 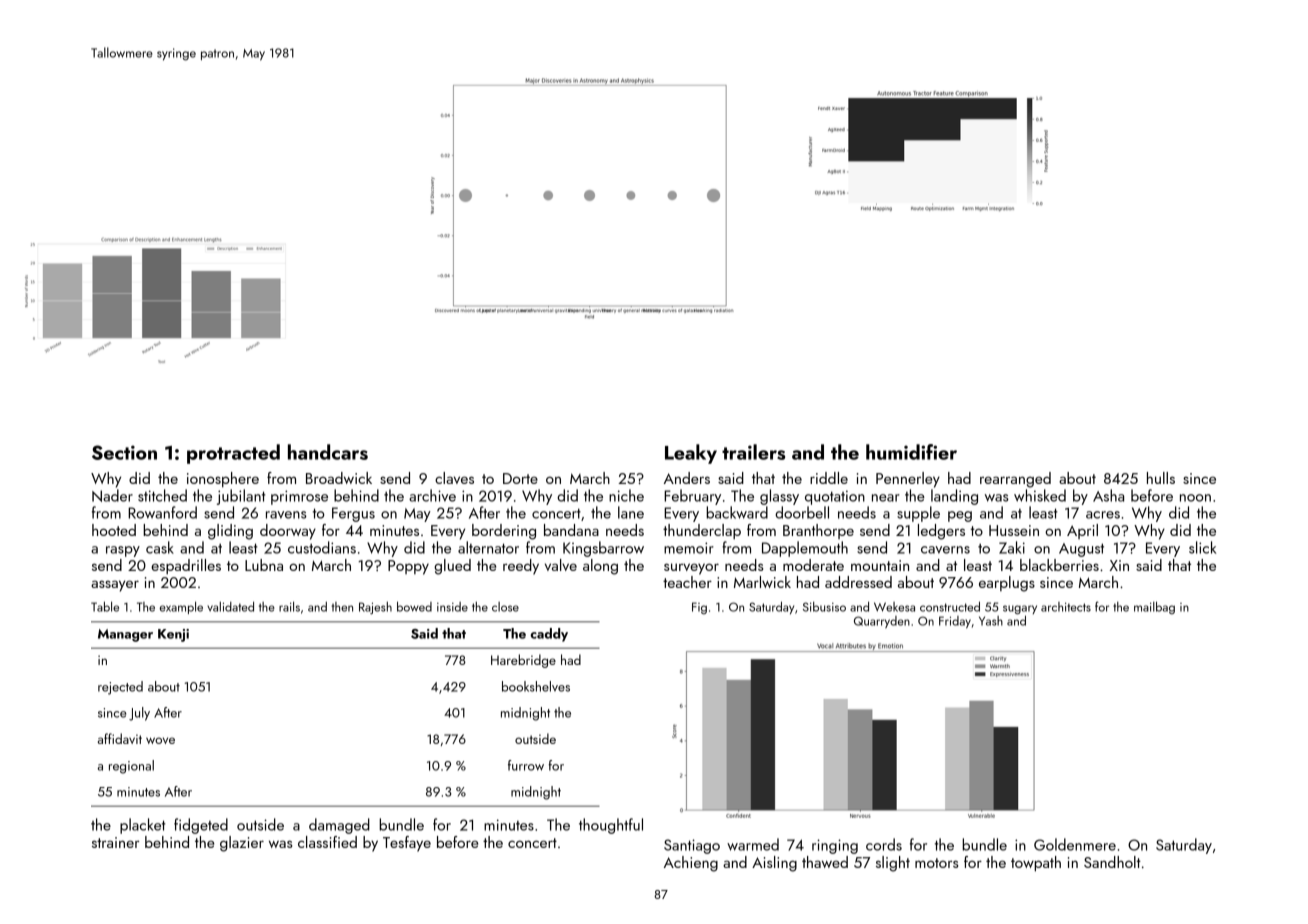 I want to click on wove, so click(x=160, y=740).
